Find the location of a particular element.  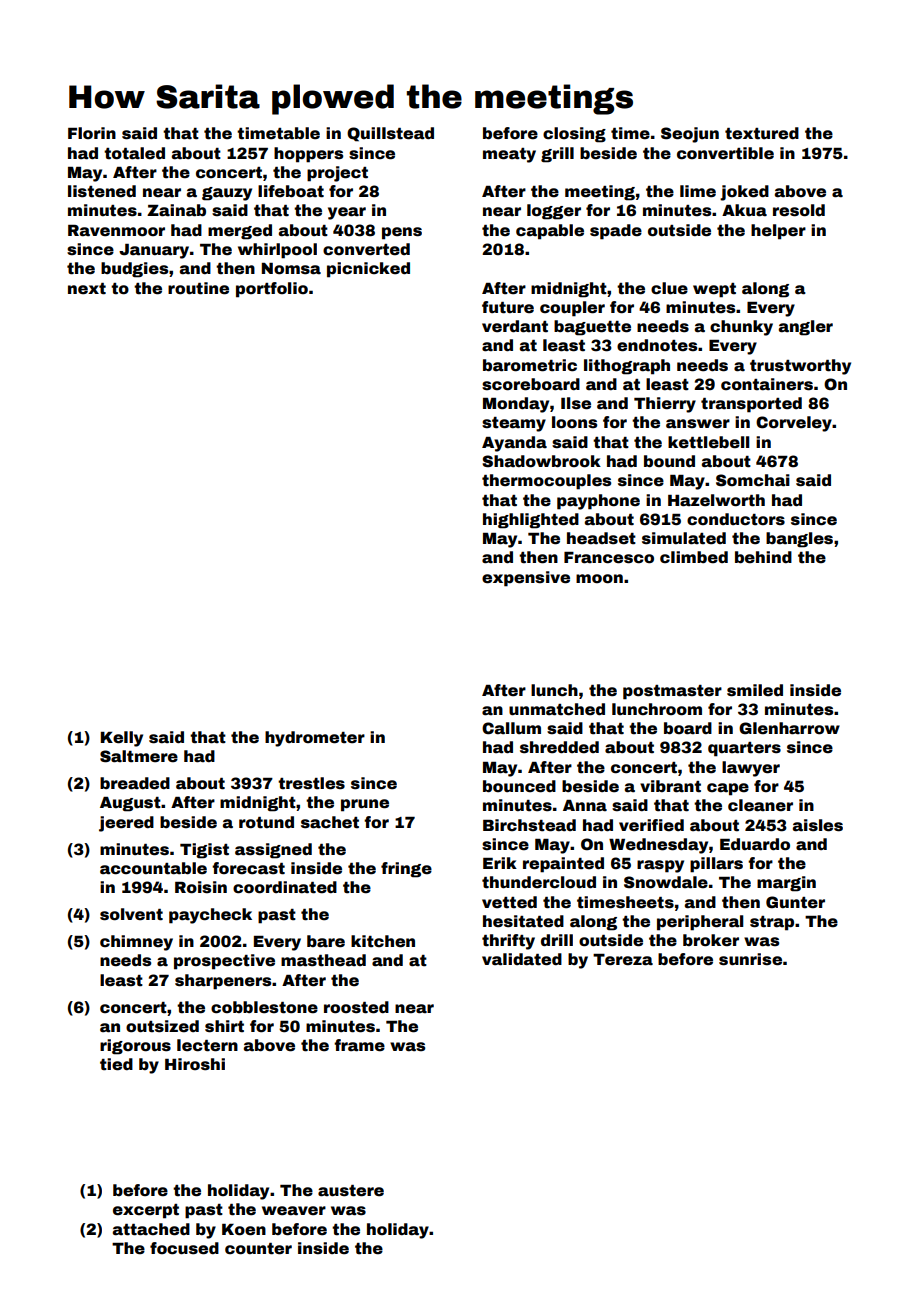

August is located at coordinates (130, 804).
